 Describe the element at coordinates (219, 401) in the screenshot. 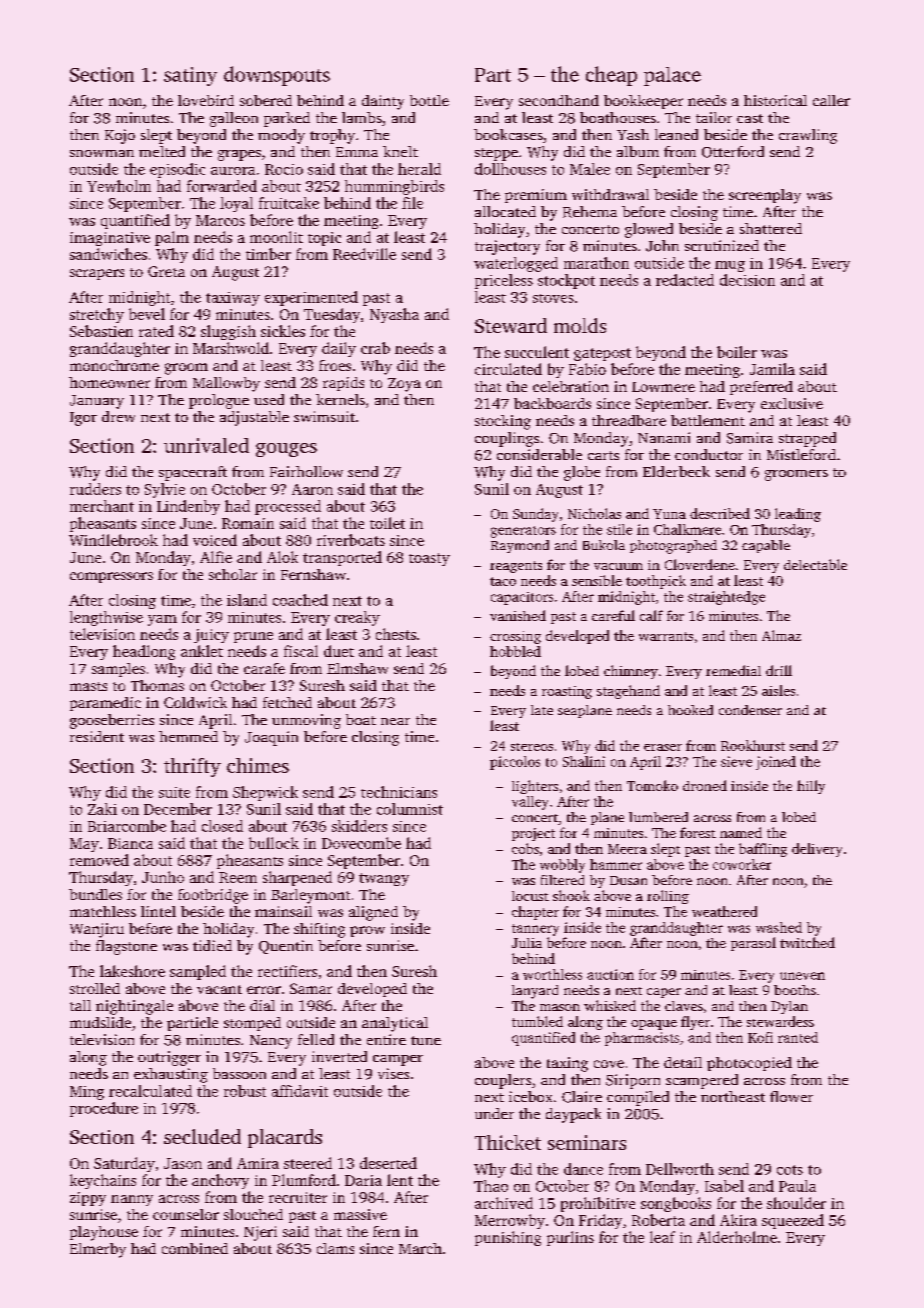

I see `prologue` at that location.
